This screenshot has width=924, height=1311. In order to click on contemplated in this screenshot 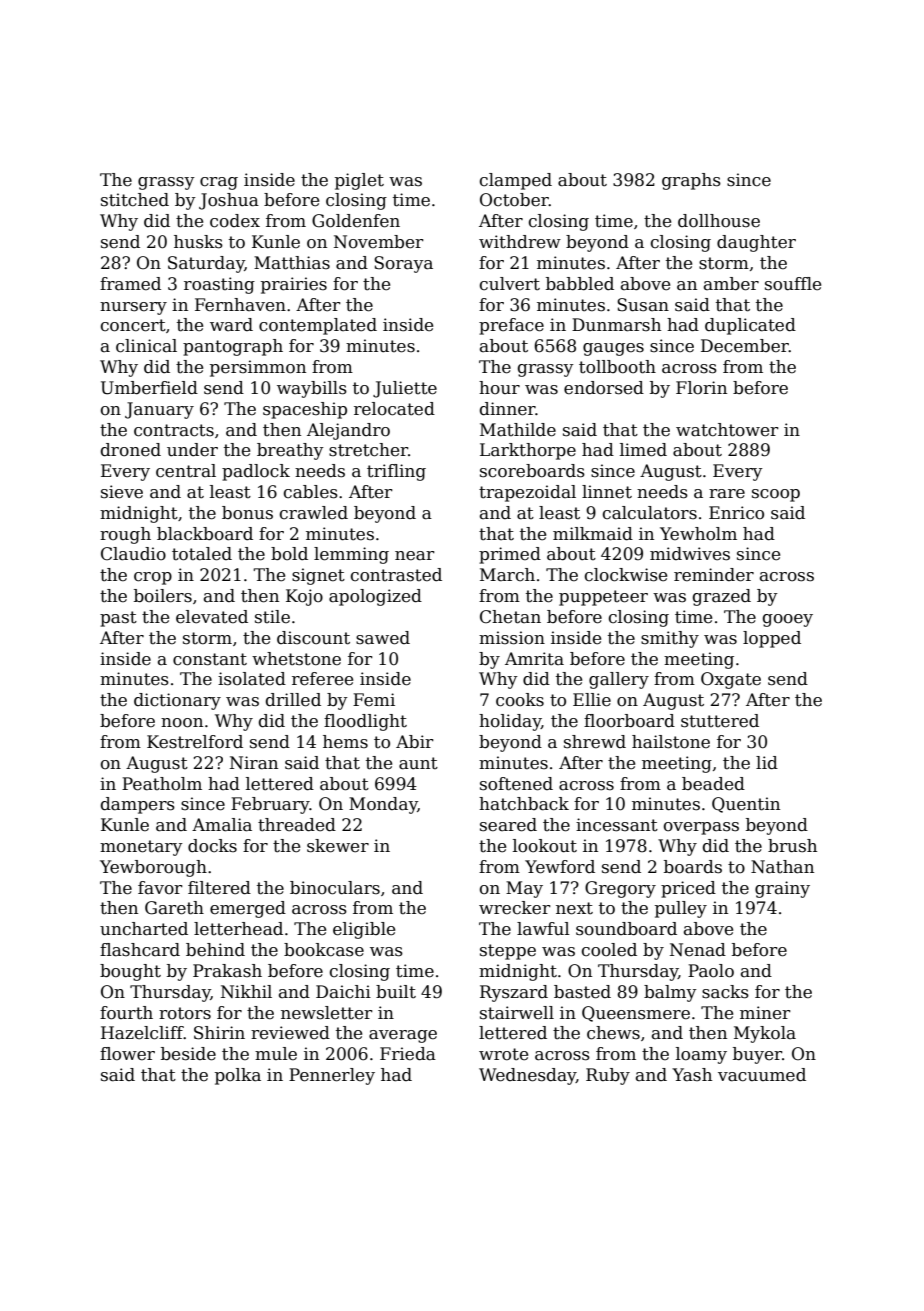, I will do `click(318, 326)`.
